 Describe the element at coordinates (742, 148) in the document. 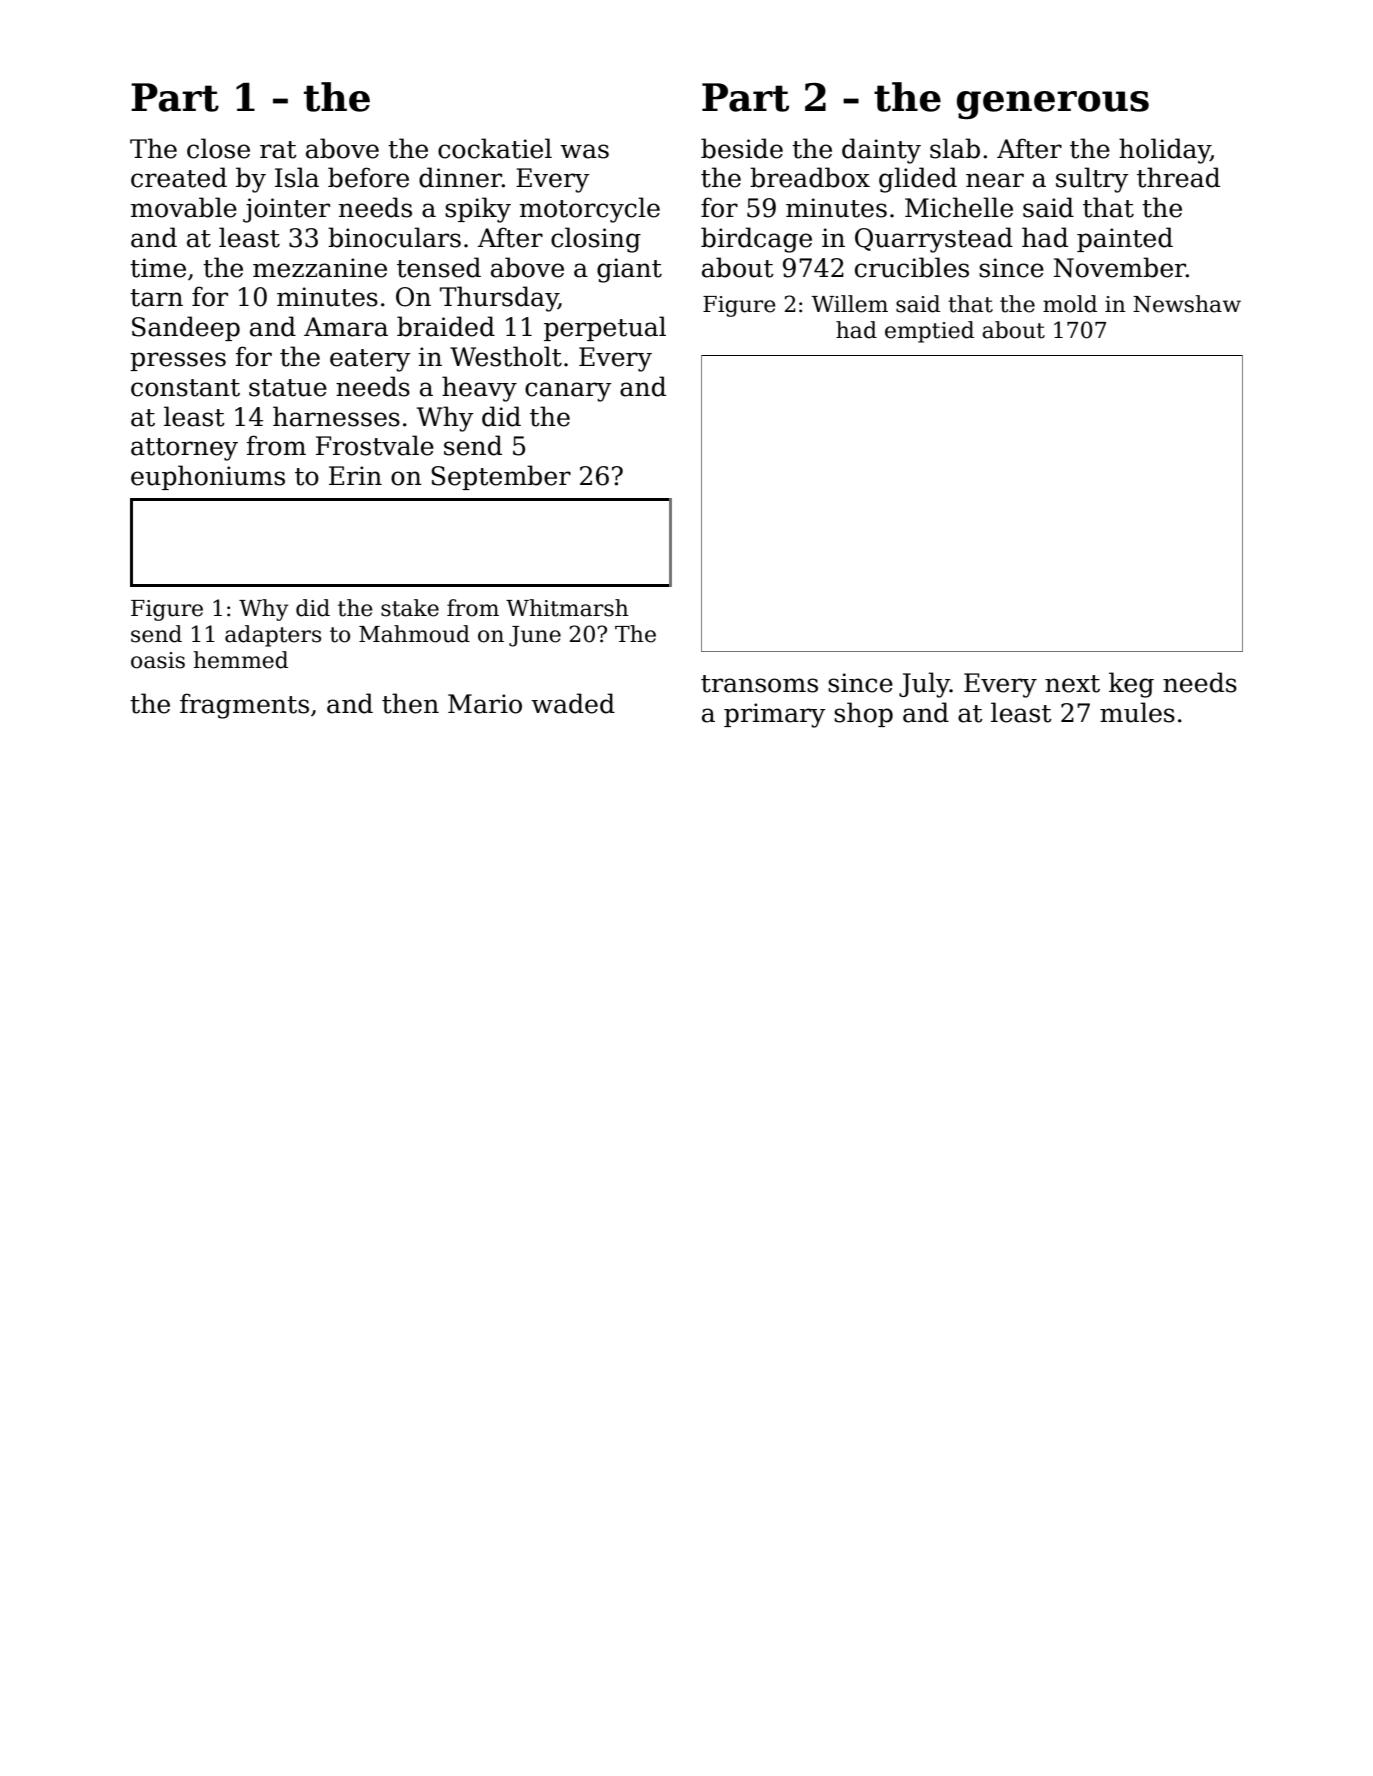

I see `beside` at that location.
